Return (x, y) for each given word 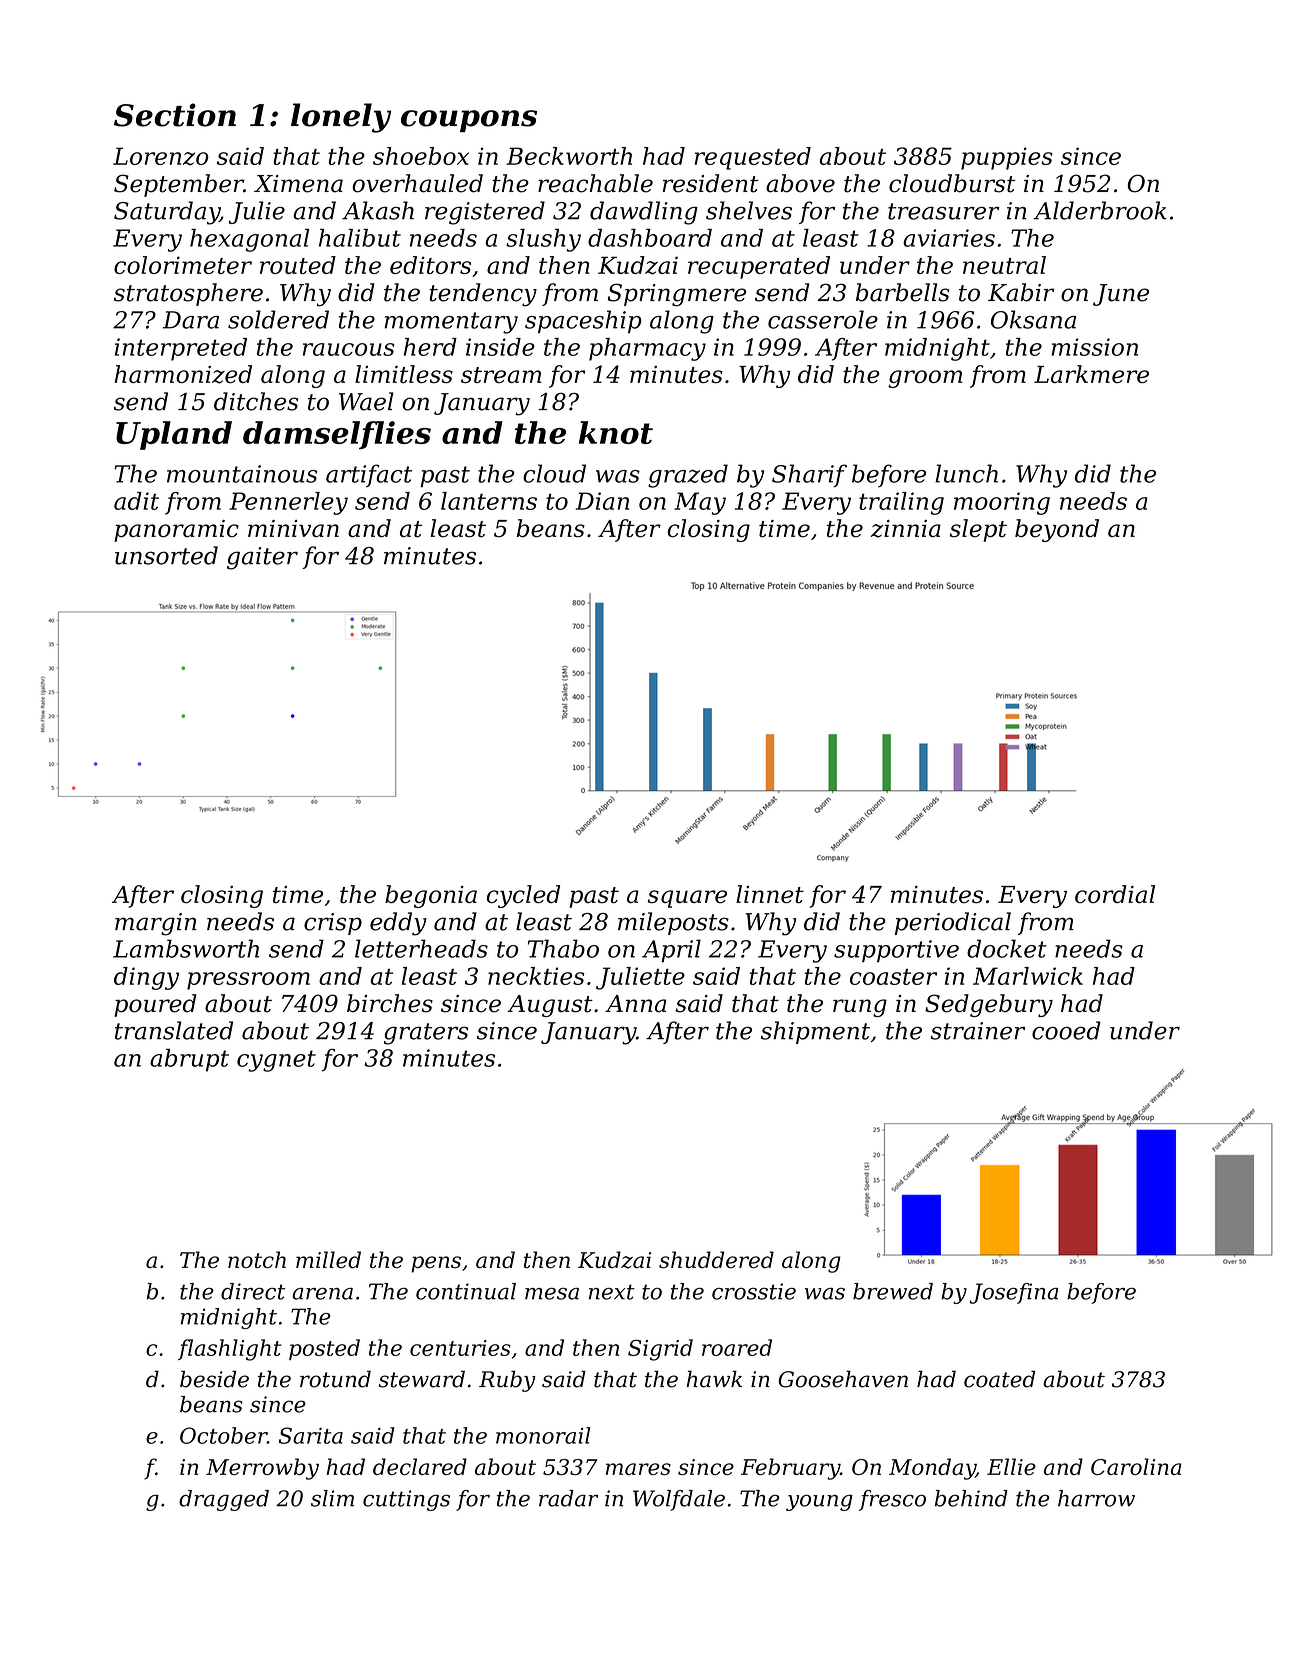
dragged (224, 1500)
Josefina (1013, 1293)
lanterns (489, 501)
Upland (174, 435)
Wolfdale (679, 1500)
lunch (966, 473)
